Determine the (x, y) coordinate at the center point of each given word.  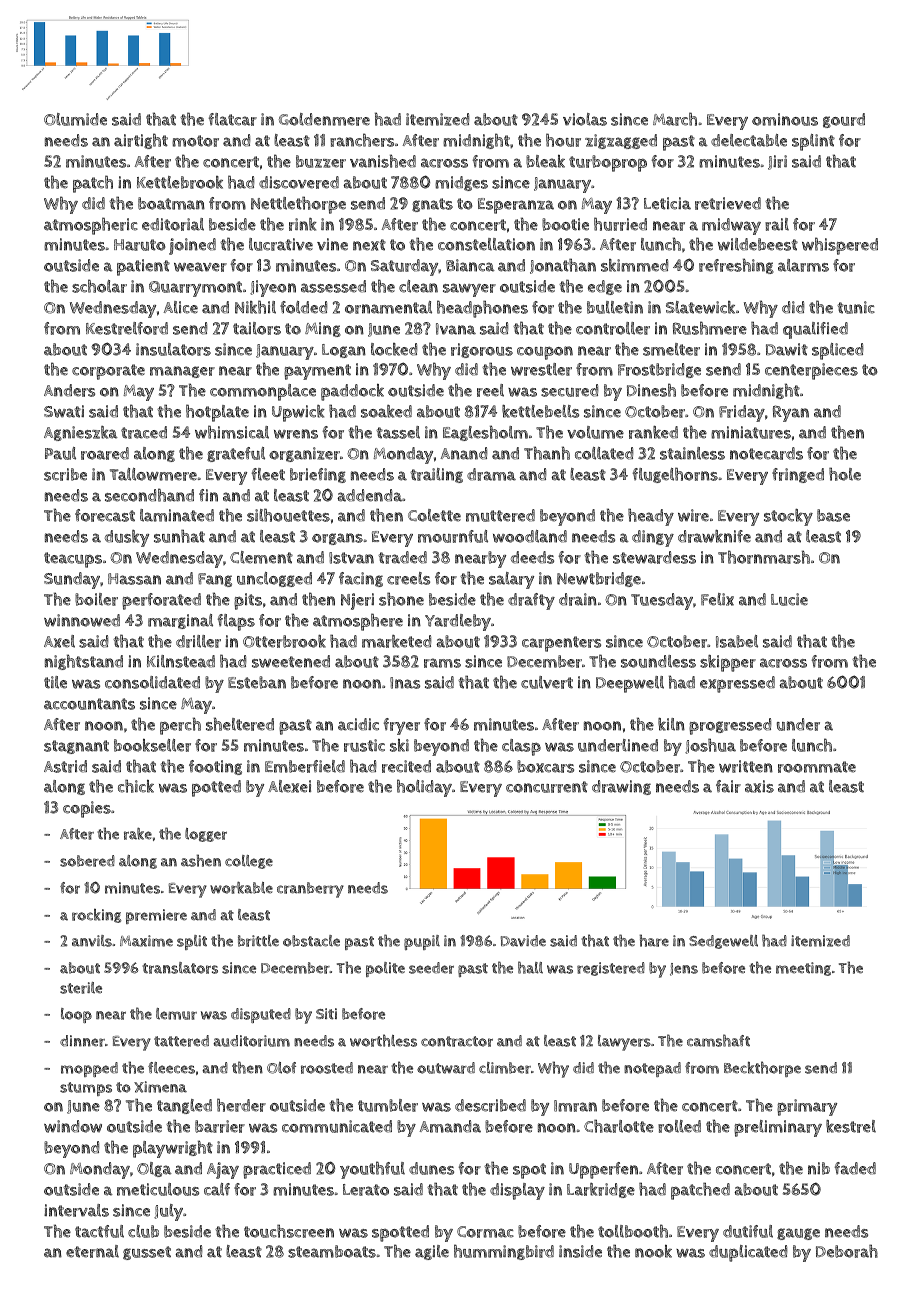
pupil (422, 942)
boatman (171, 203)
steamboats (332, 1251)
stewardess (654, 557)
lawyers (624, 1043)
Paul (60, 453)
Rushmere (710, 328)
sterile (81, 988)
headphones (482, 309)
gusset (147, 1253)
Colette (434, 515)
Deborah (847, 1251)
